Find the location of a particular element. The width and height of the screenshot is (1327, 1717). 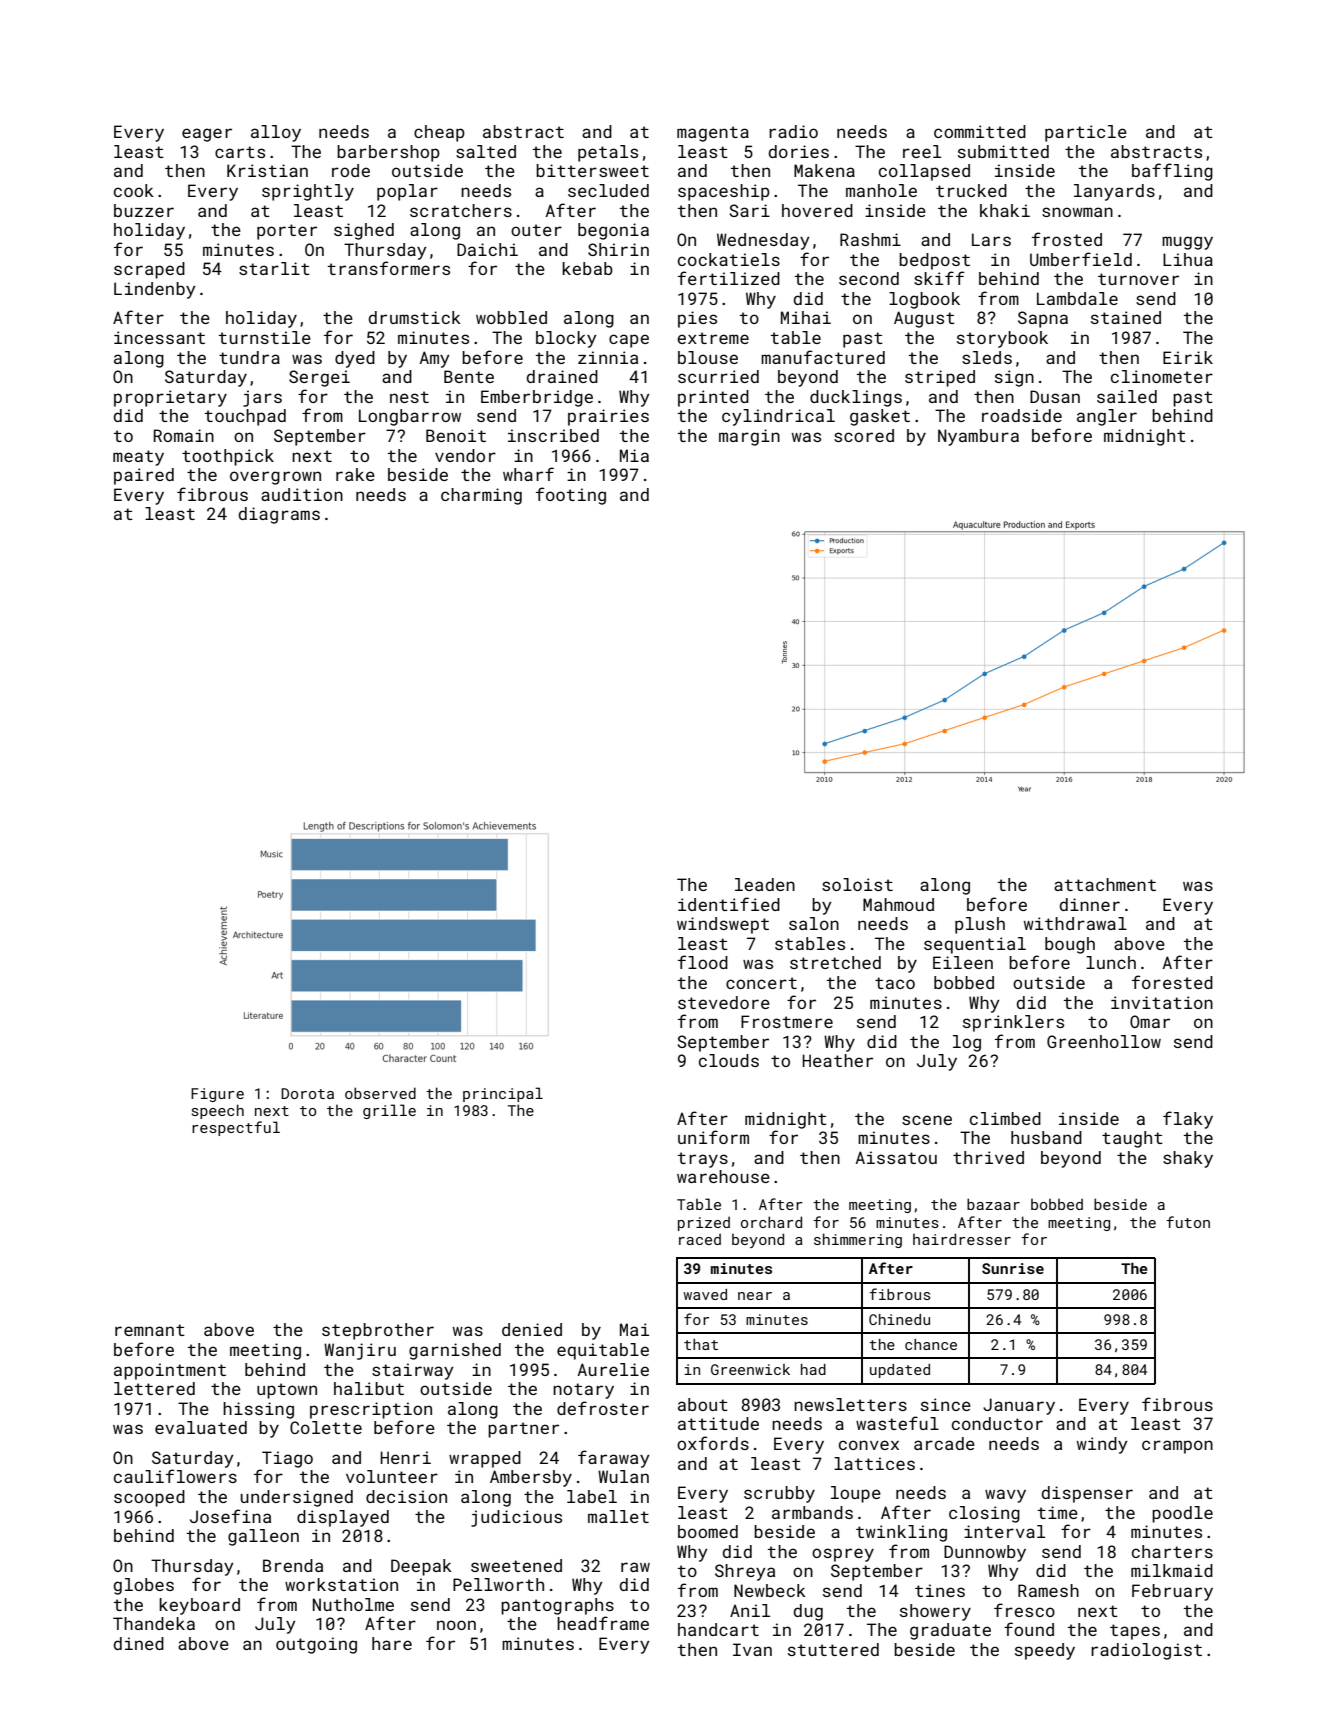

bazaar is located at coordinates (993, 1204).
